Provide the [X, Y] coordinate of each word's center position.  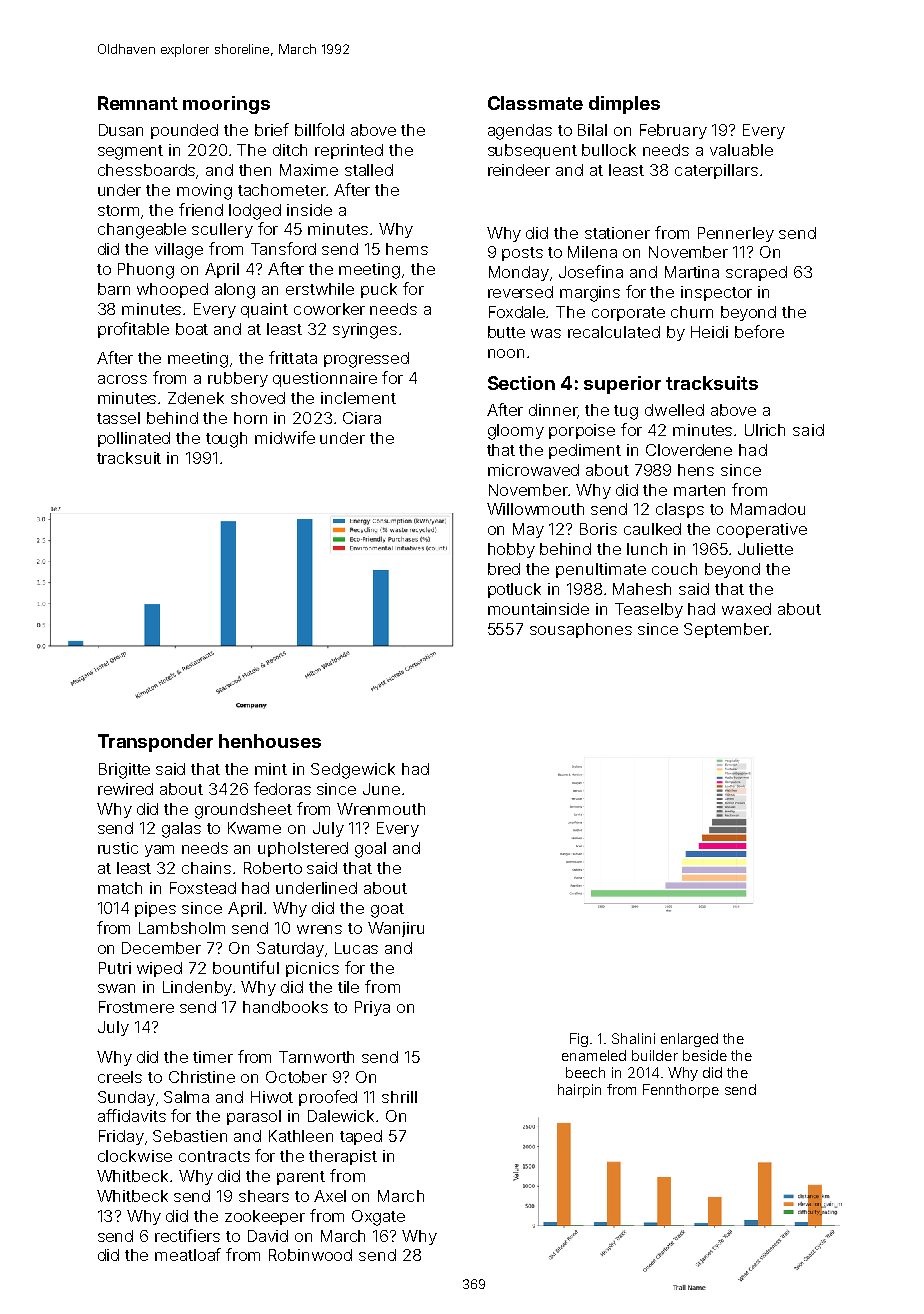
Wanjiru [396, 929]
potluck [514, 590]
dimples [624, 105]
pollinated [134, 439]
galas [181, 830]
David [268, 1236]
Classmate [535, 103]
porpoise [582, 431]
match [120, 888]
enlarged [689, 1040]
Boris [598, 529]
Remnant [138, 103]
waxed [746, 609]
